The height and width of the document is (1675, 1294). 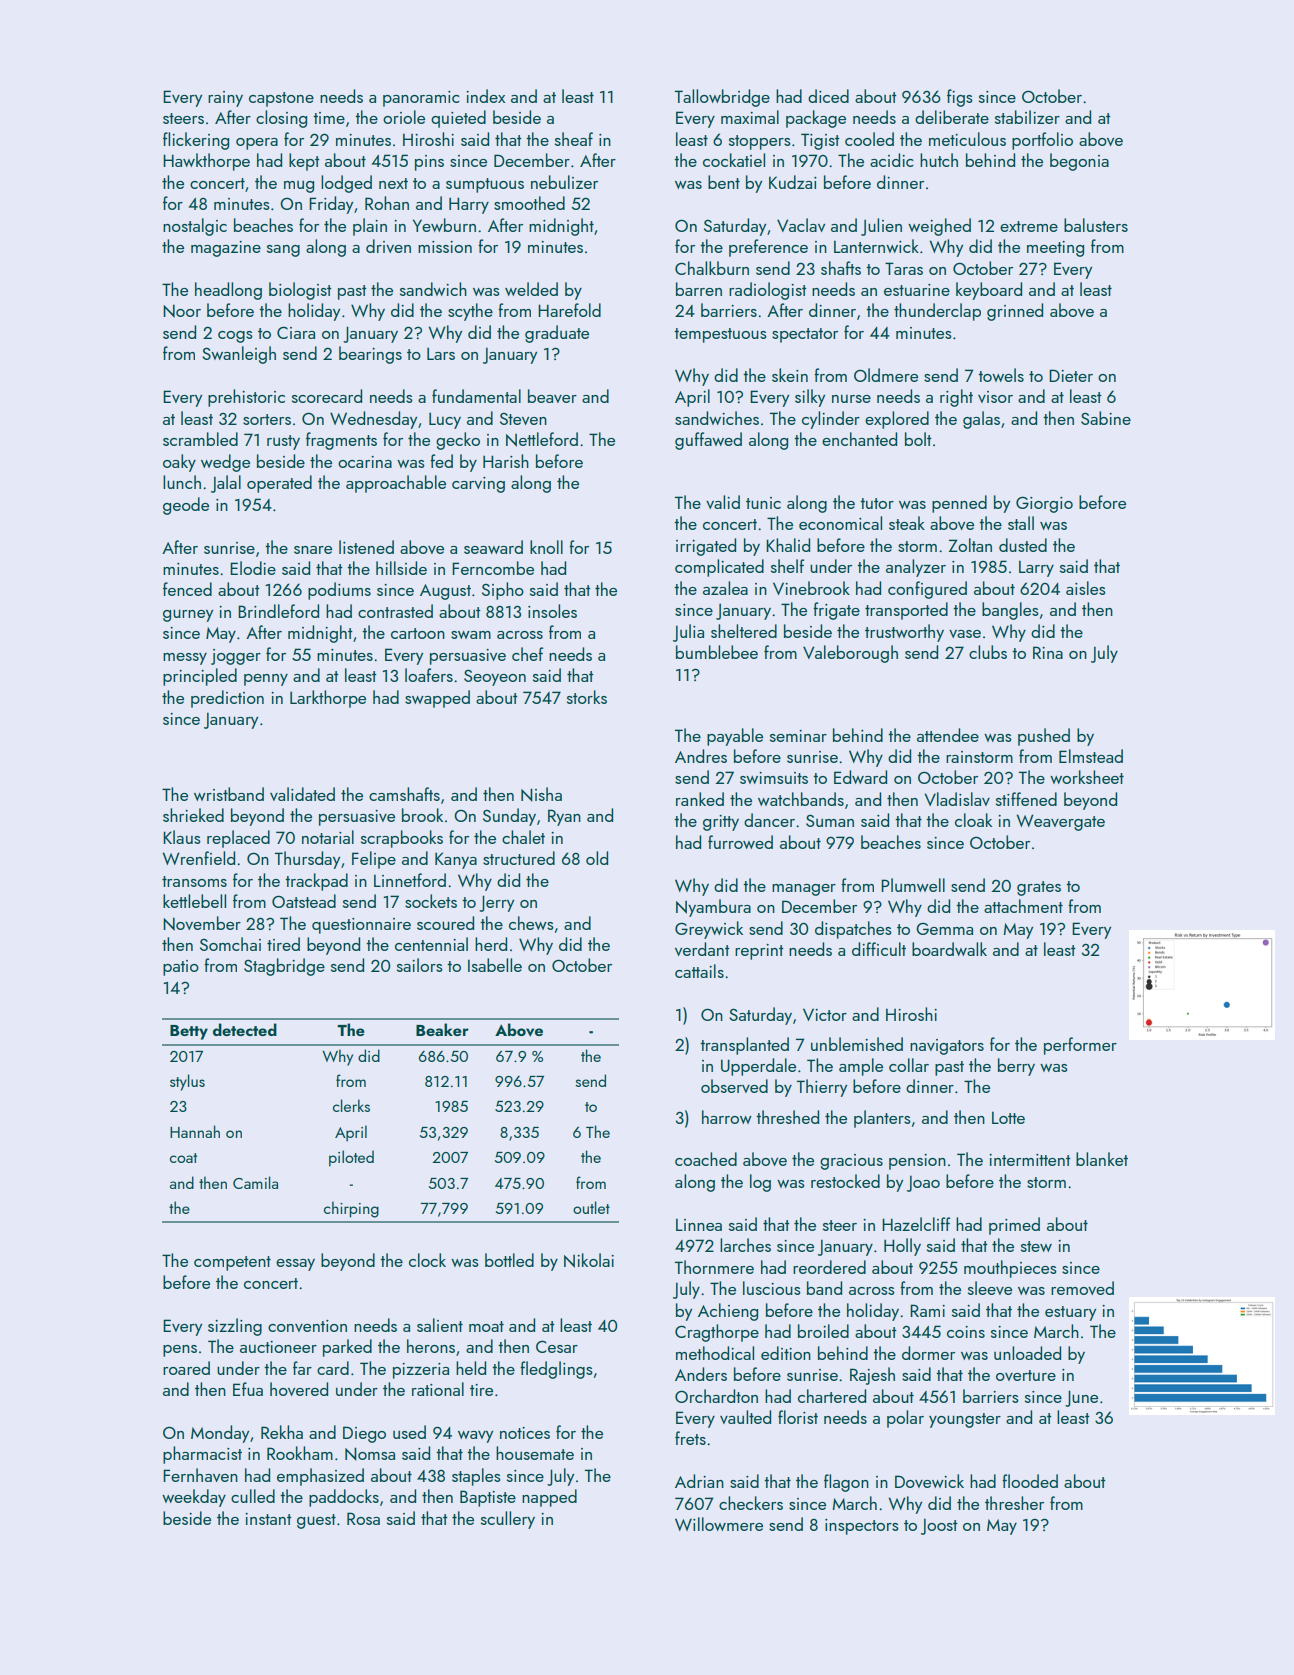 What do you see at coordinates (255, 1182) in the document?
I see `Camila` at bounding box center [255, 1182].
